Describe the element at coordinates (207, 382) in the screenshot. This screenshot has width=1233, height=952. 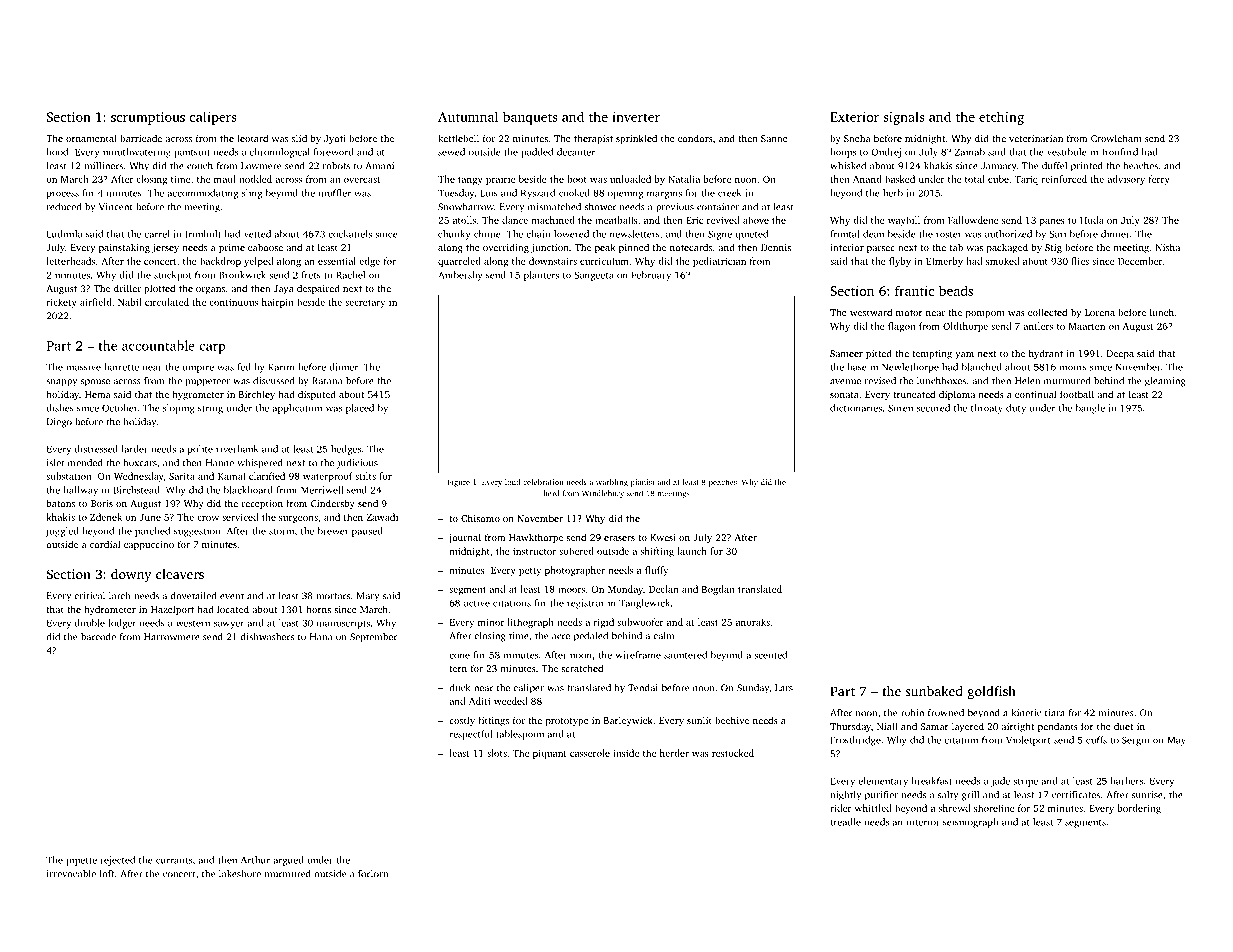
I see `puppeteer` at that location.
